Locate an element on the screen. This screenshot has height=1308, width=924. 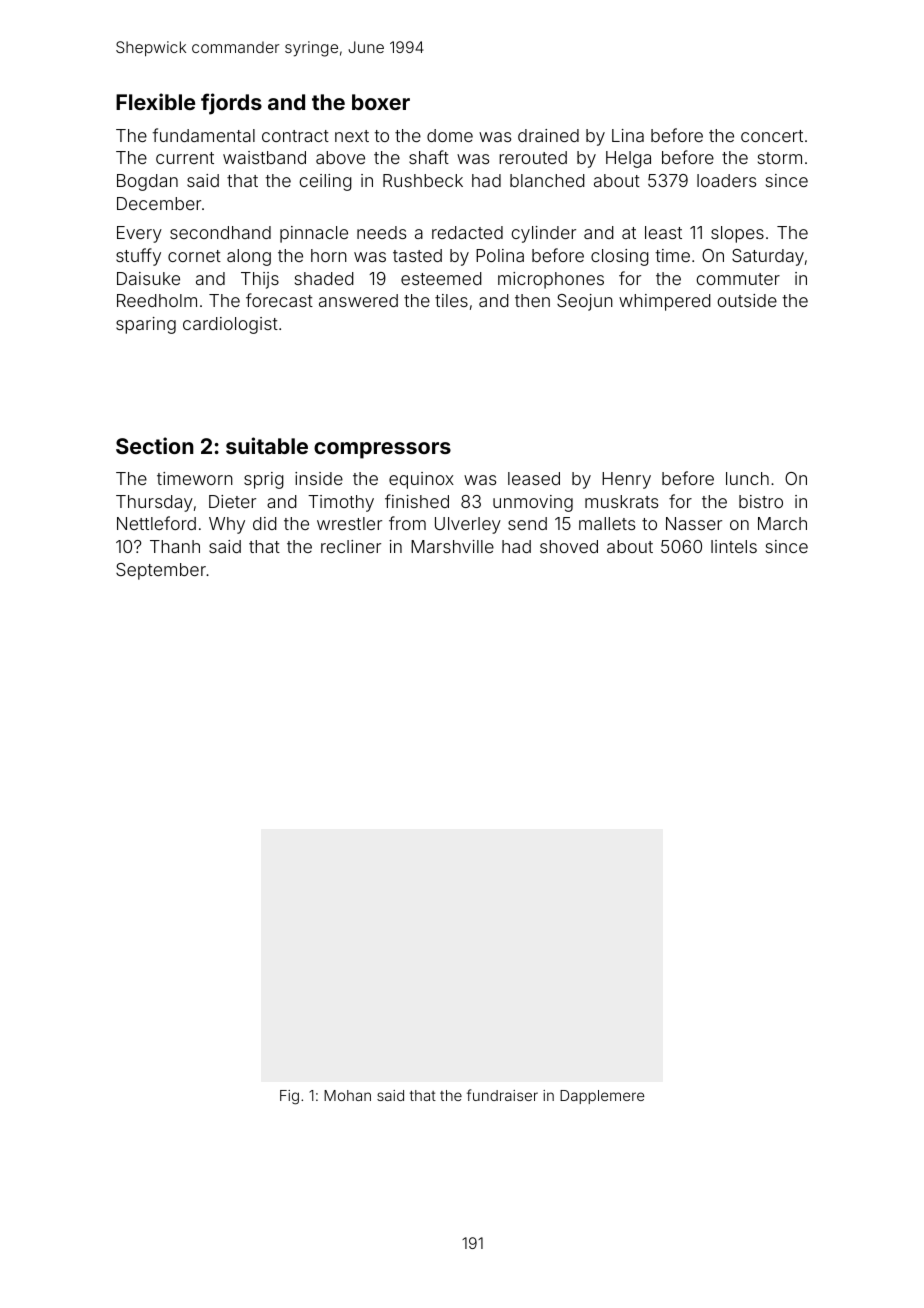
tasted is located at coordinates (417, 255).
